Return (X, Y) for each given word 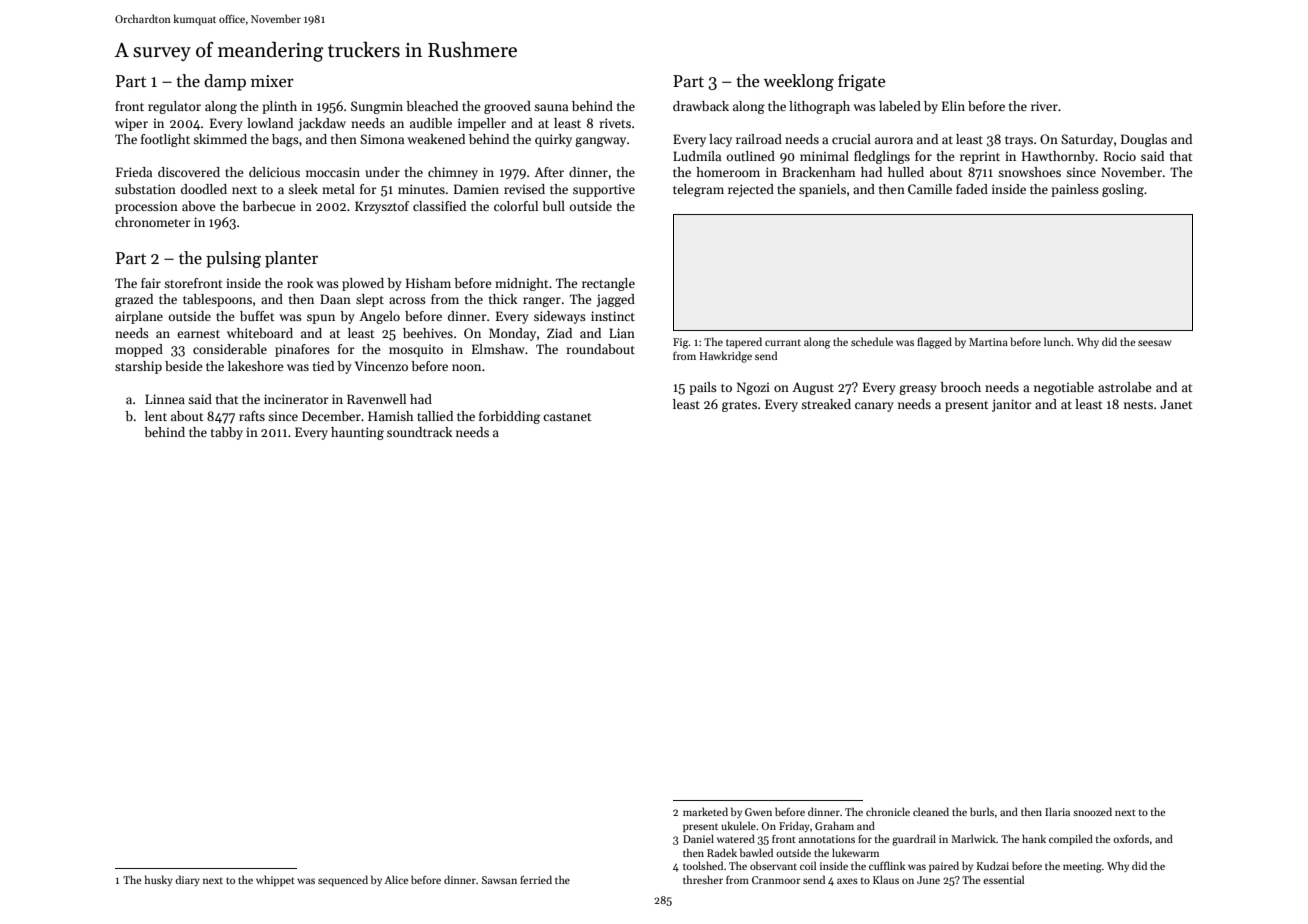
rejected (751, 190)
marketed (705, 811)
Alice (396, 879)
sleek (303, 189)
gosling (1123, 190)
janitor (1012, 405)
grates (739, 406)
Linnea (165, 399)
